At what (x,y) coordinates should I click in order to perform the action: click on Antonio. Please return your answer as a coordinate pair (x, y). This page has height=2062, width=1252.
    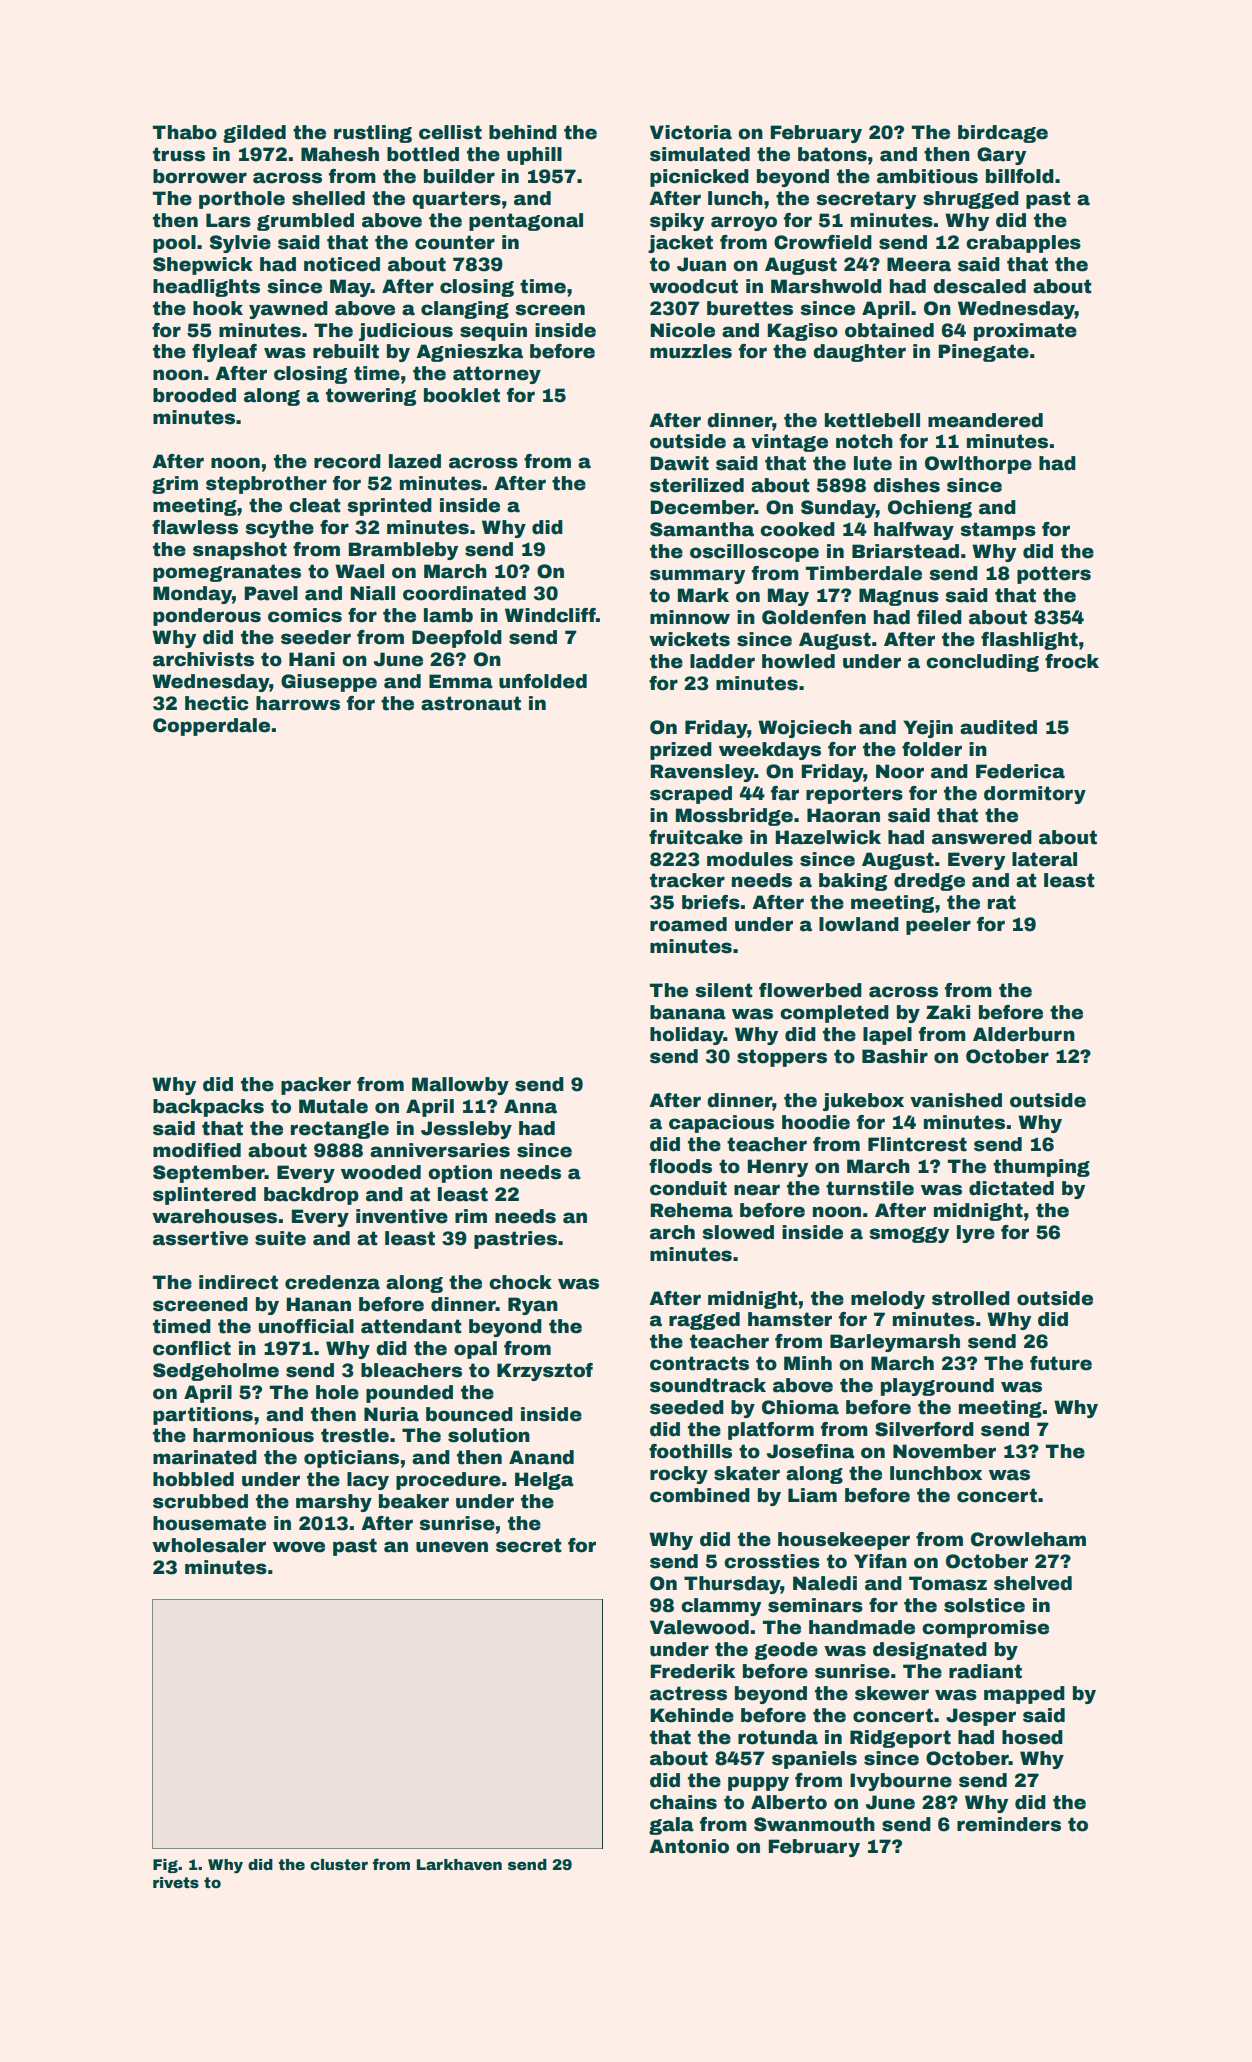
    Looking at the image, I should click on (689, 1846).
